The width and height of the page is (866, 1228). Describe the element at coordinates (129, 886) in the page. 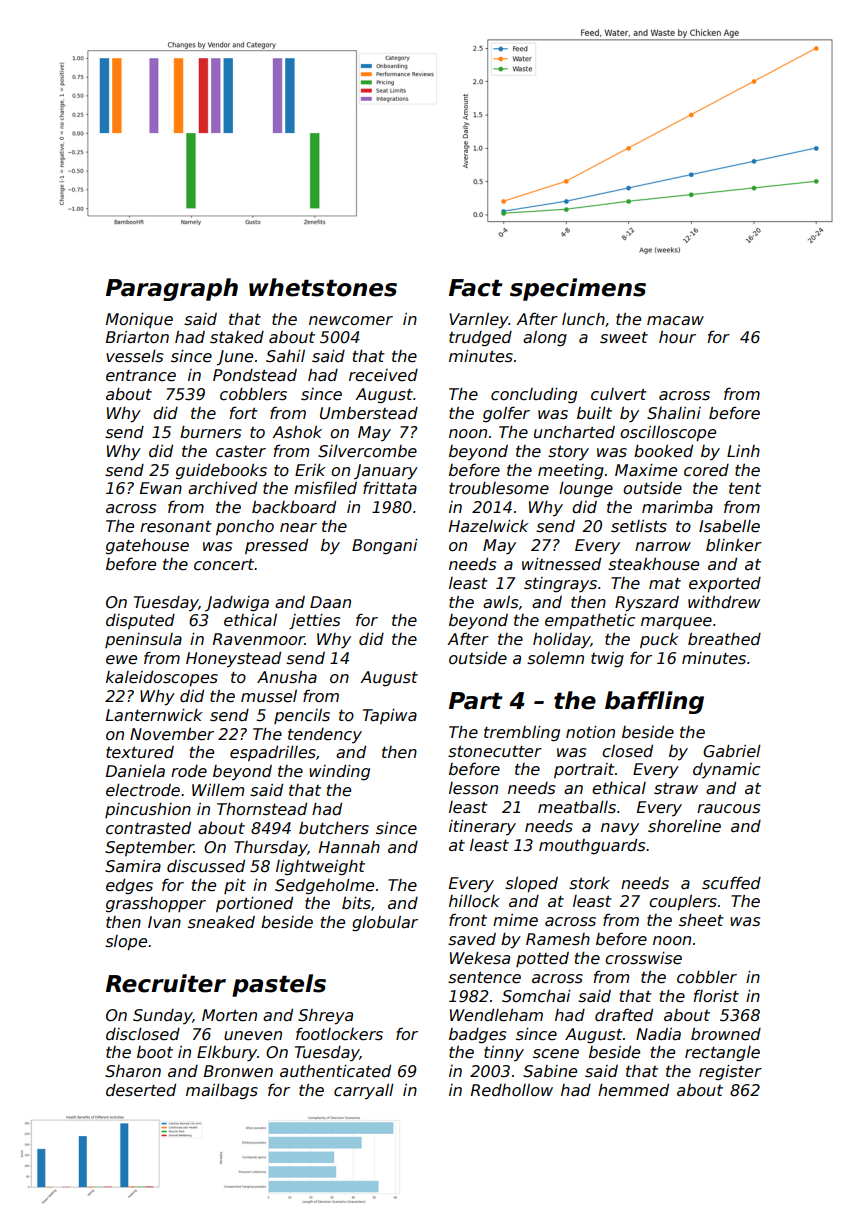

I see `edges` at that location.
